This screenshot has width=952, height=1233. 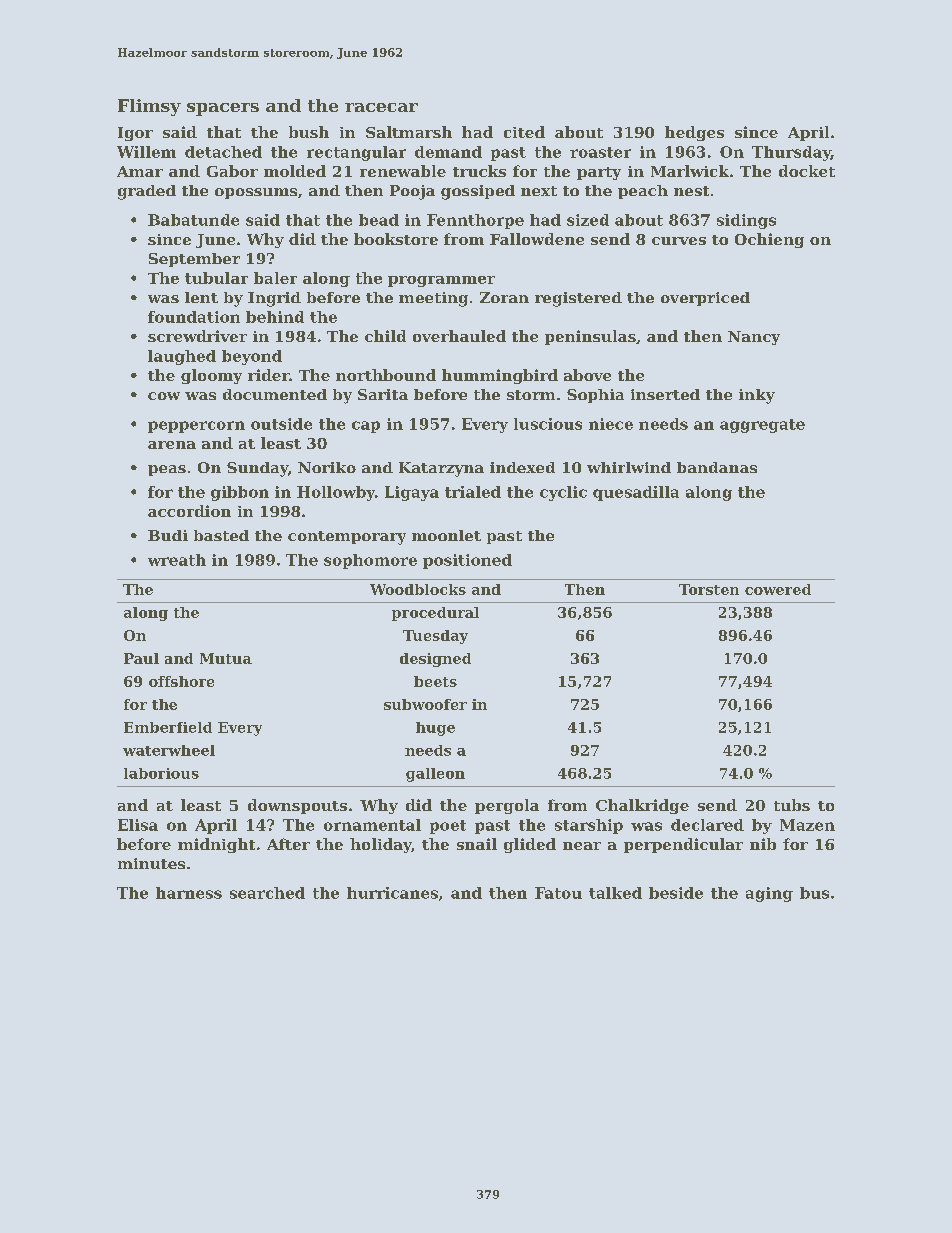 I want to click on searched, so click(x=267, y=893).
